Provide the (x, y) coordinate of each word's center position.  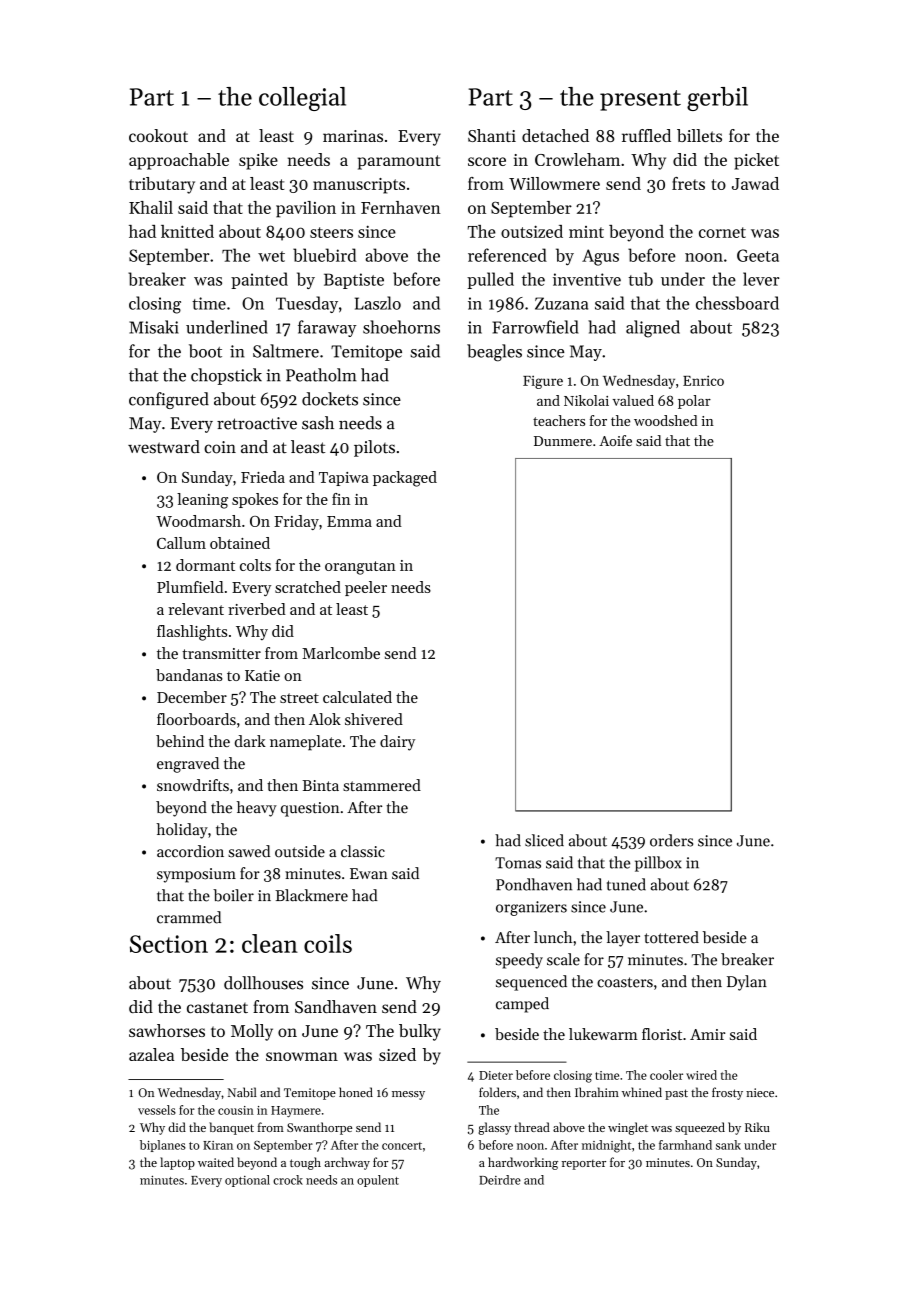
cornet (722, 232)
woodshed (666, 420)
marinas (353, 136)
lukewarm (603, 1034)
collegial (302, 99)
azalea (151, 1054)
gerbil (717, 99)
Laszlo (378, 303)
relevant (196, 609)
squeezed (700, 1128)
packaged (405, 479)
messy (408, 1095)
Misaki (154, 327)
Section (169, 944)
